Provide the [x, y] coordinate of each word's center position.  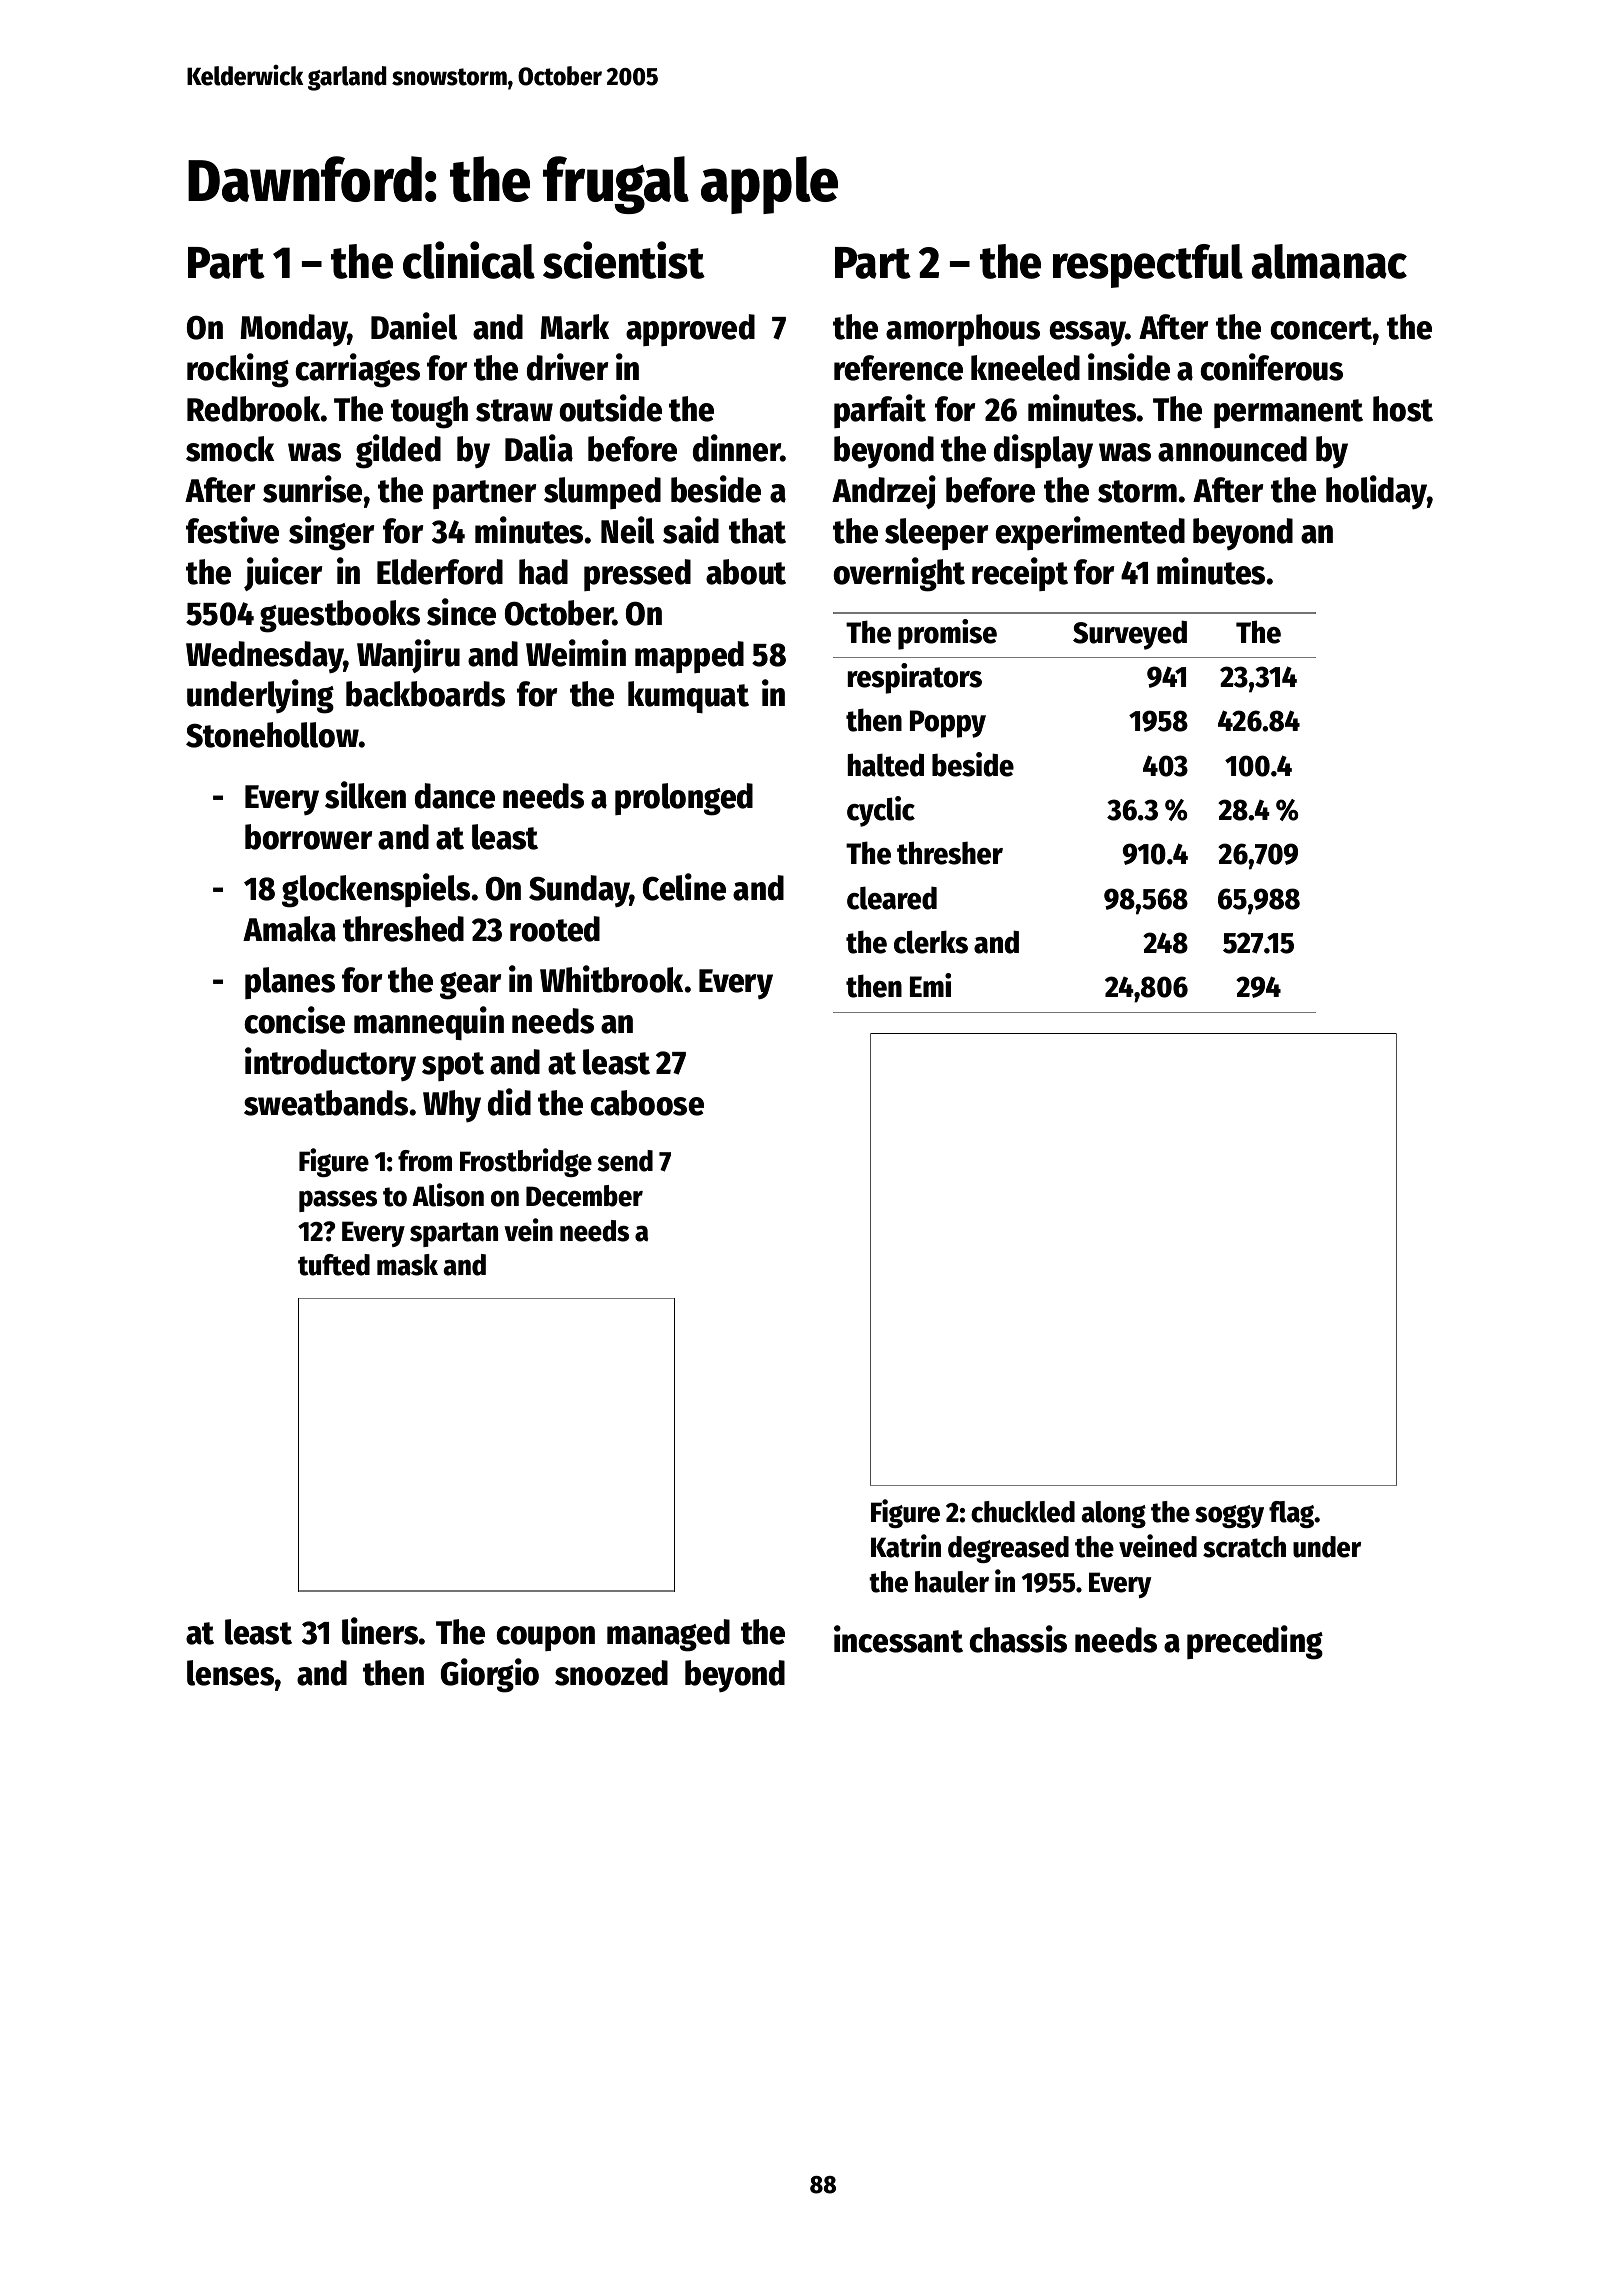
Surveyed [1130, 635]
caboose [647, 1103]
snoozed [611, 1673]
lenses [231, 1673]
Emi [930, 985]
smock [230, 449]
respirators [915, 678]
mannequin [429, 1023]
